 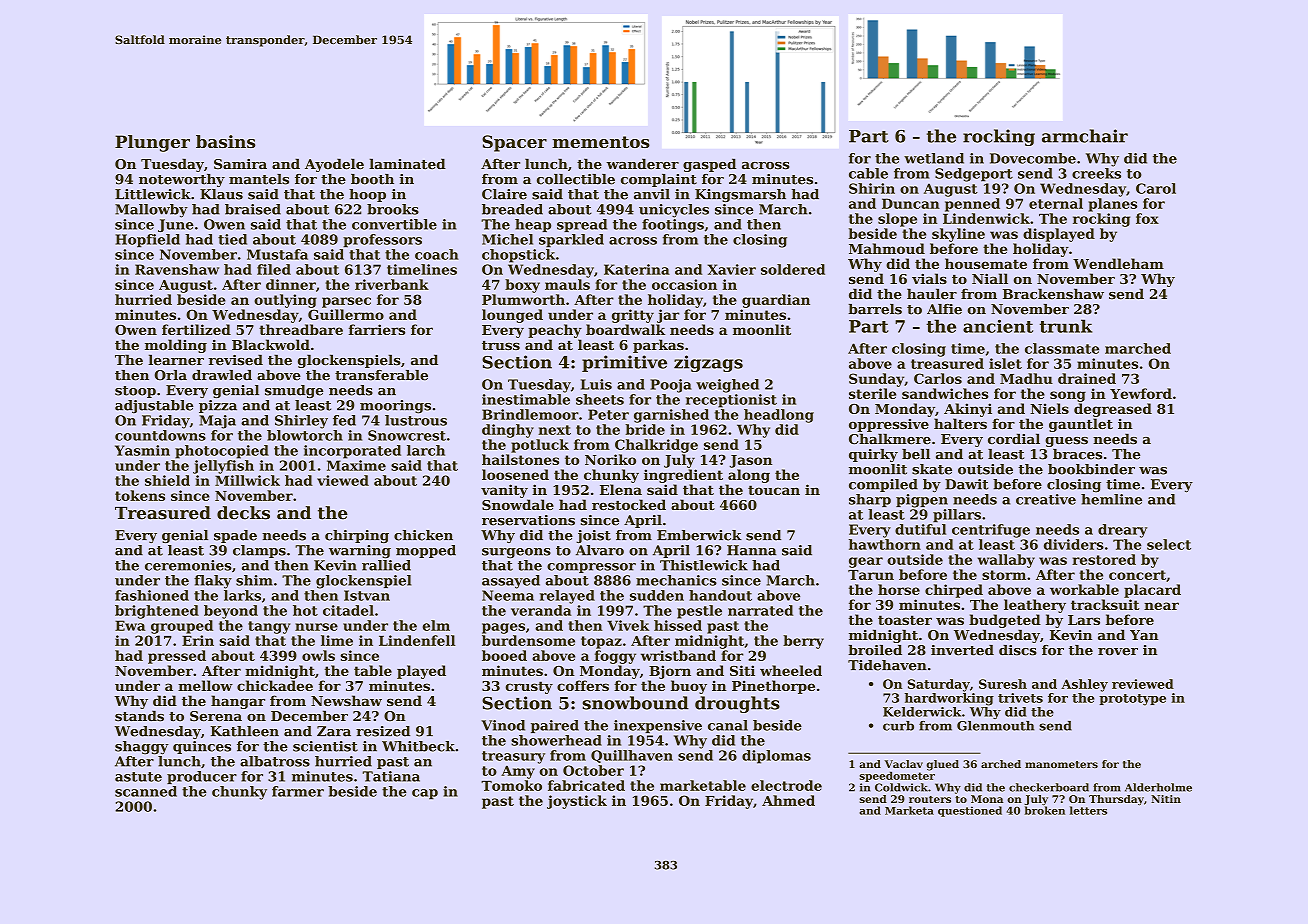 I want to click on Tarun, so click(x=871, y=575).
